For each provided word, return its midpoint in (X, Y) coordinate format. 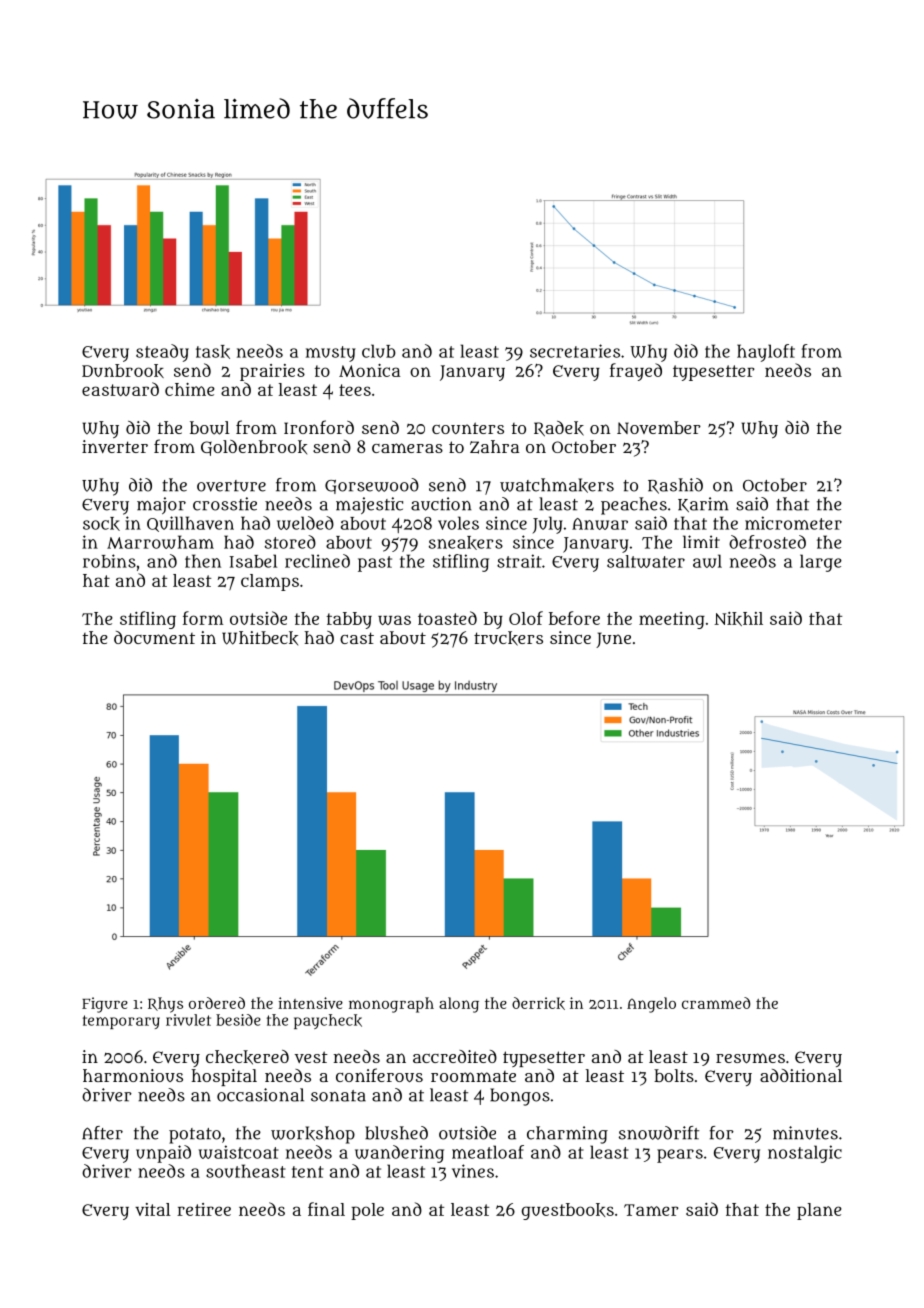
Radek (559, 429)
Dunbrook (123, 371)
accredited (455, 1056)
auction (441, 504)
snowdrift (659, 1133)
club (379, 351)
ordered (217, 1003)
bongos (520, 1097)
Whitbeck (260, 638)
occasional (260, 1095)
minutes (805, 1133)
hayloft (766, 353)
